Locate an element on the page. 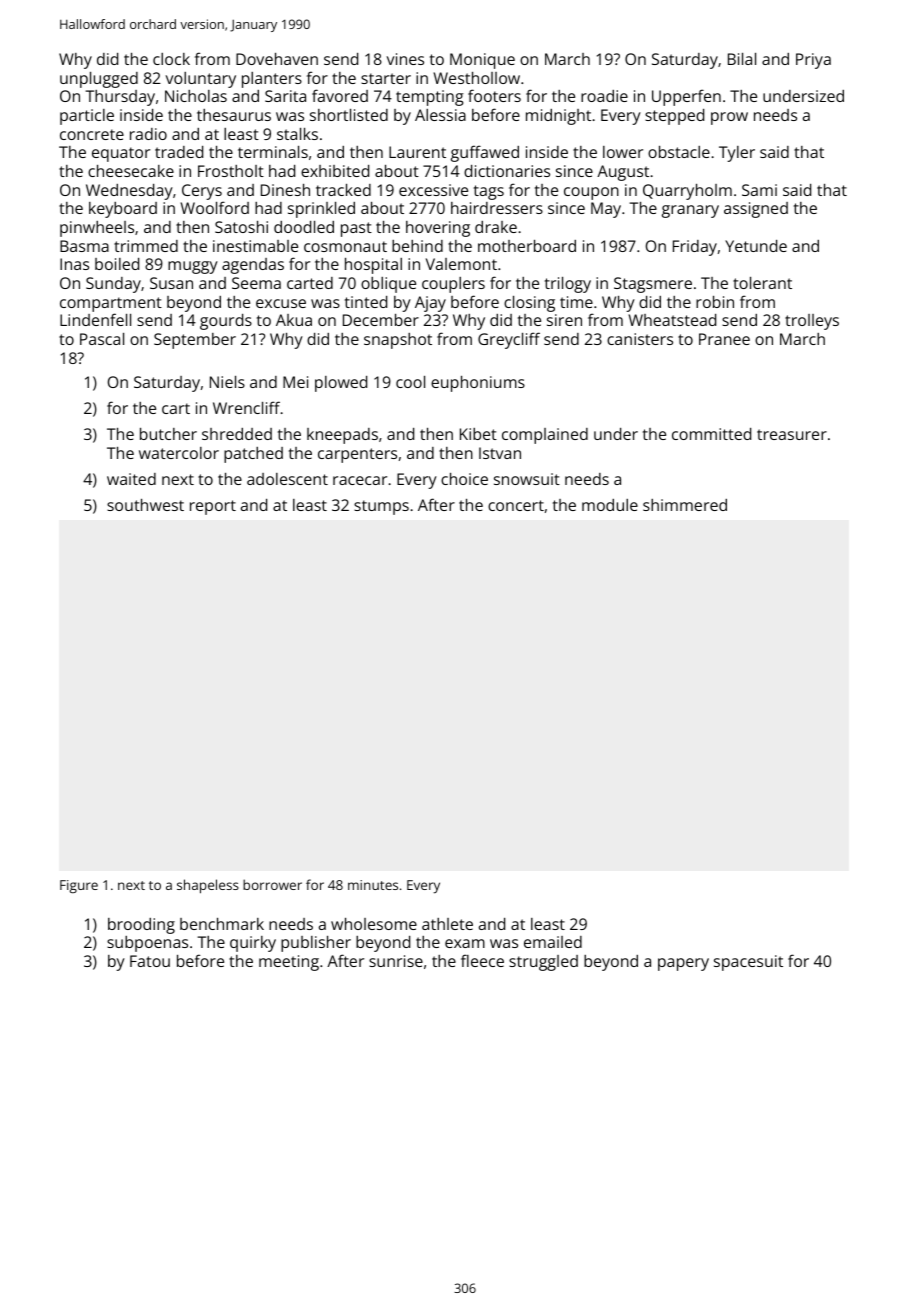 The image size is (908, 1316). Yetunde is located at coordinates (756, 246).
